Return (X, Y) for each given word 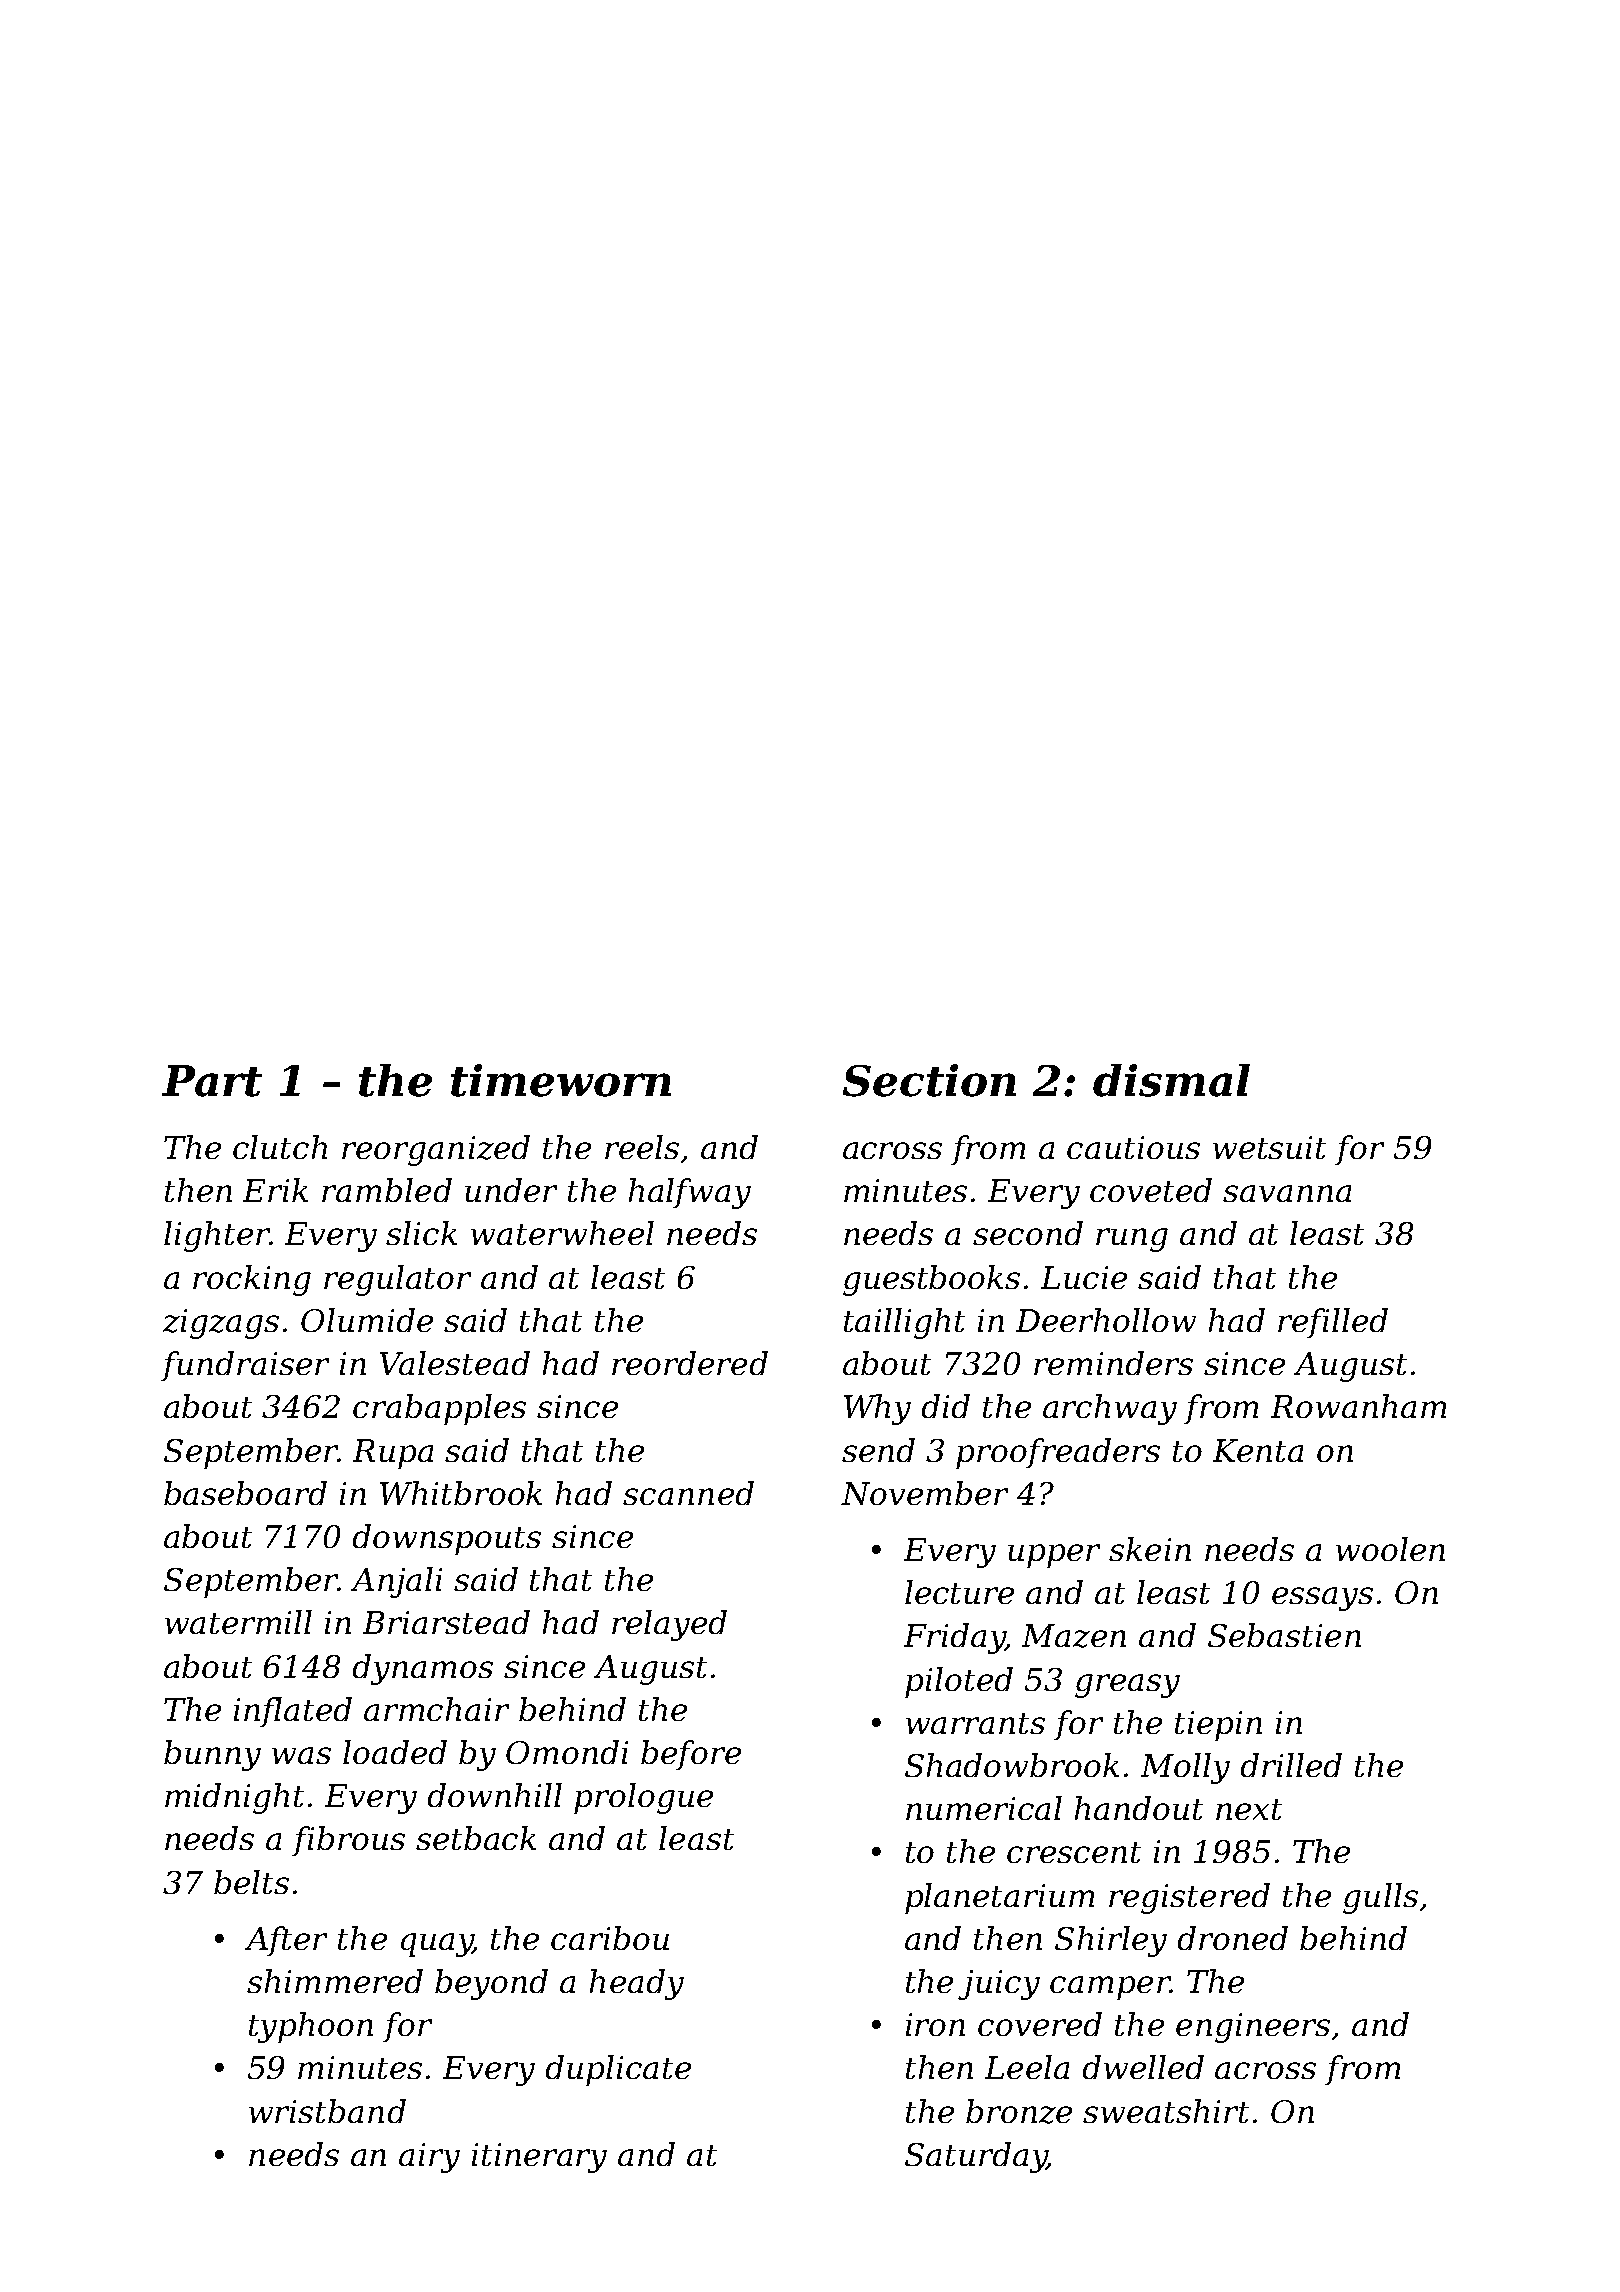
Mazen (1074, 1636)
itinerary (539, 2158)
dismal (1171, 1080)
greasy (1127, 1686)
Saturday (976, 2157)
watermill (238, 1622)
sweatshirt (1166, 2111)
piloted (959, 1682)
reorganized (436, 1150)
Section (929, 1080)
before (691, 1755)
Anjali (396, 1582)
